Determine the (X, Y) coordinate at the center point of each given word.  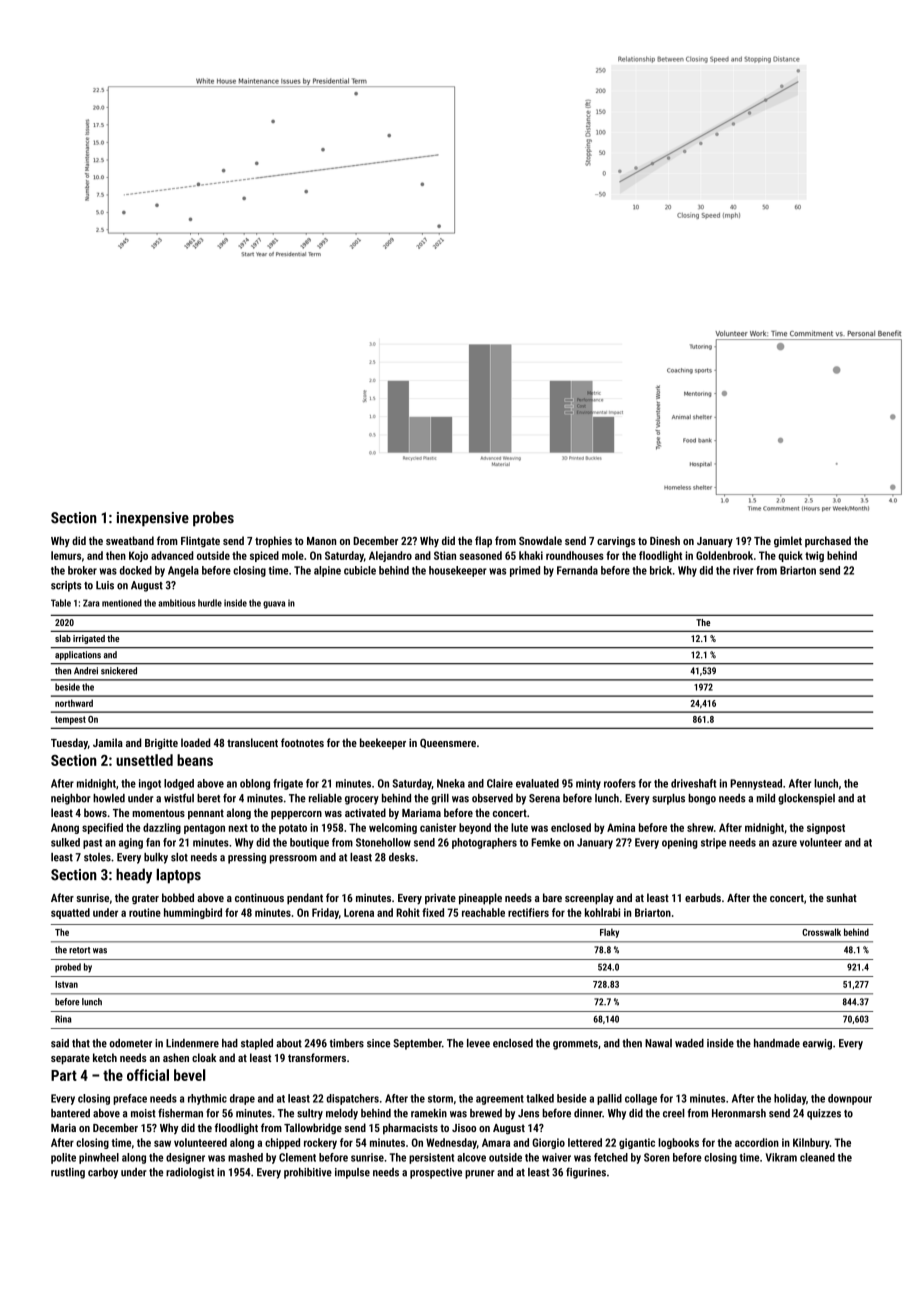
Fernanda (577, 570)
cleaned (817, 1157)
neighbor (71, 799)
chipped (282, 1143)
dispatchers (352, 1099)
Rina (63, 1019)
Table (61, 603)
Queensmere (448, 743)
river (743, 570)
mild (765, 798)
